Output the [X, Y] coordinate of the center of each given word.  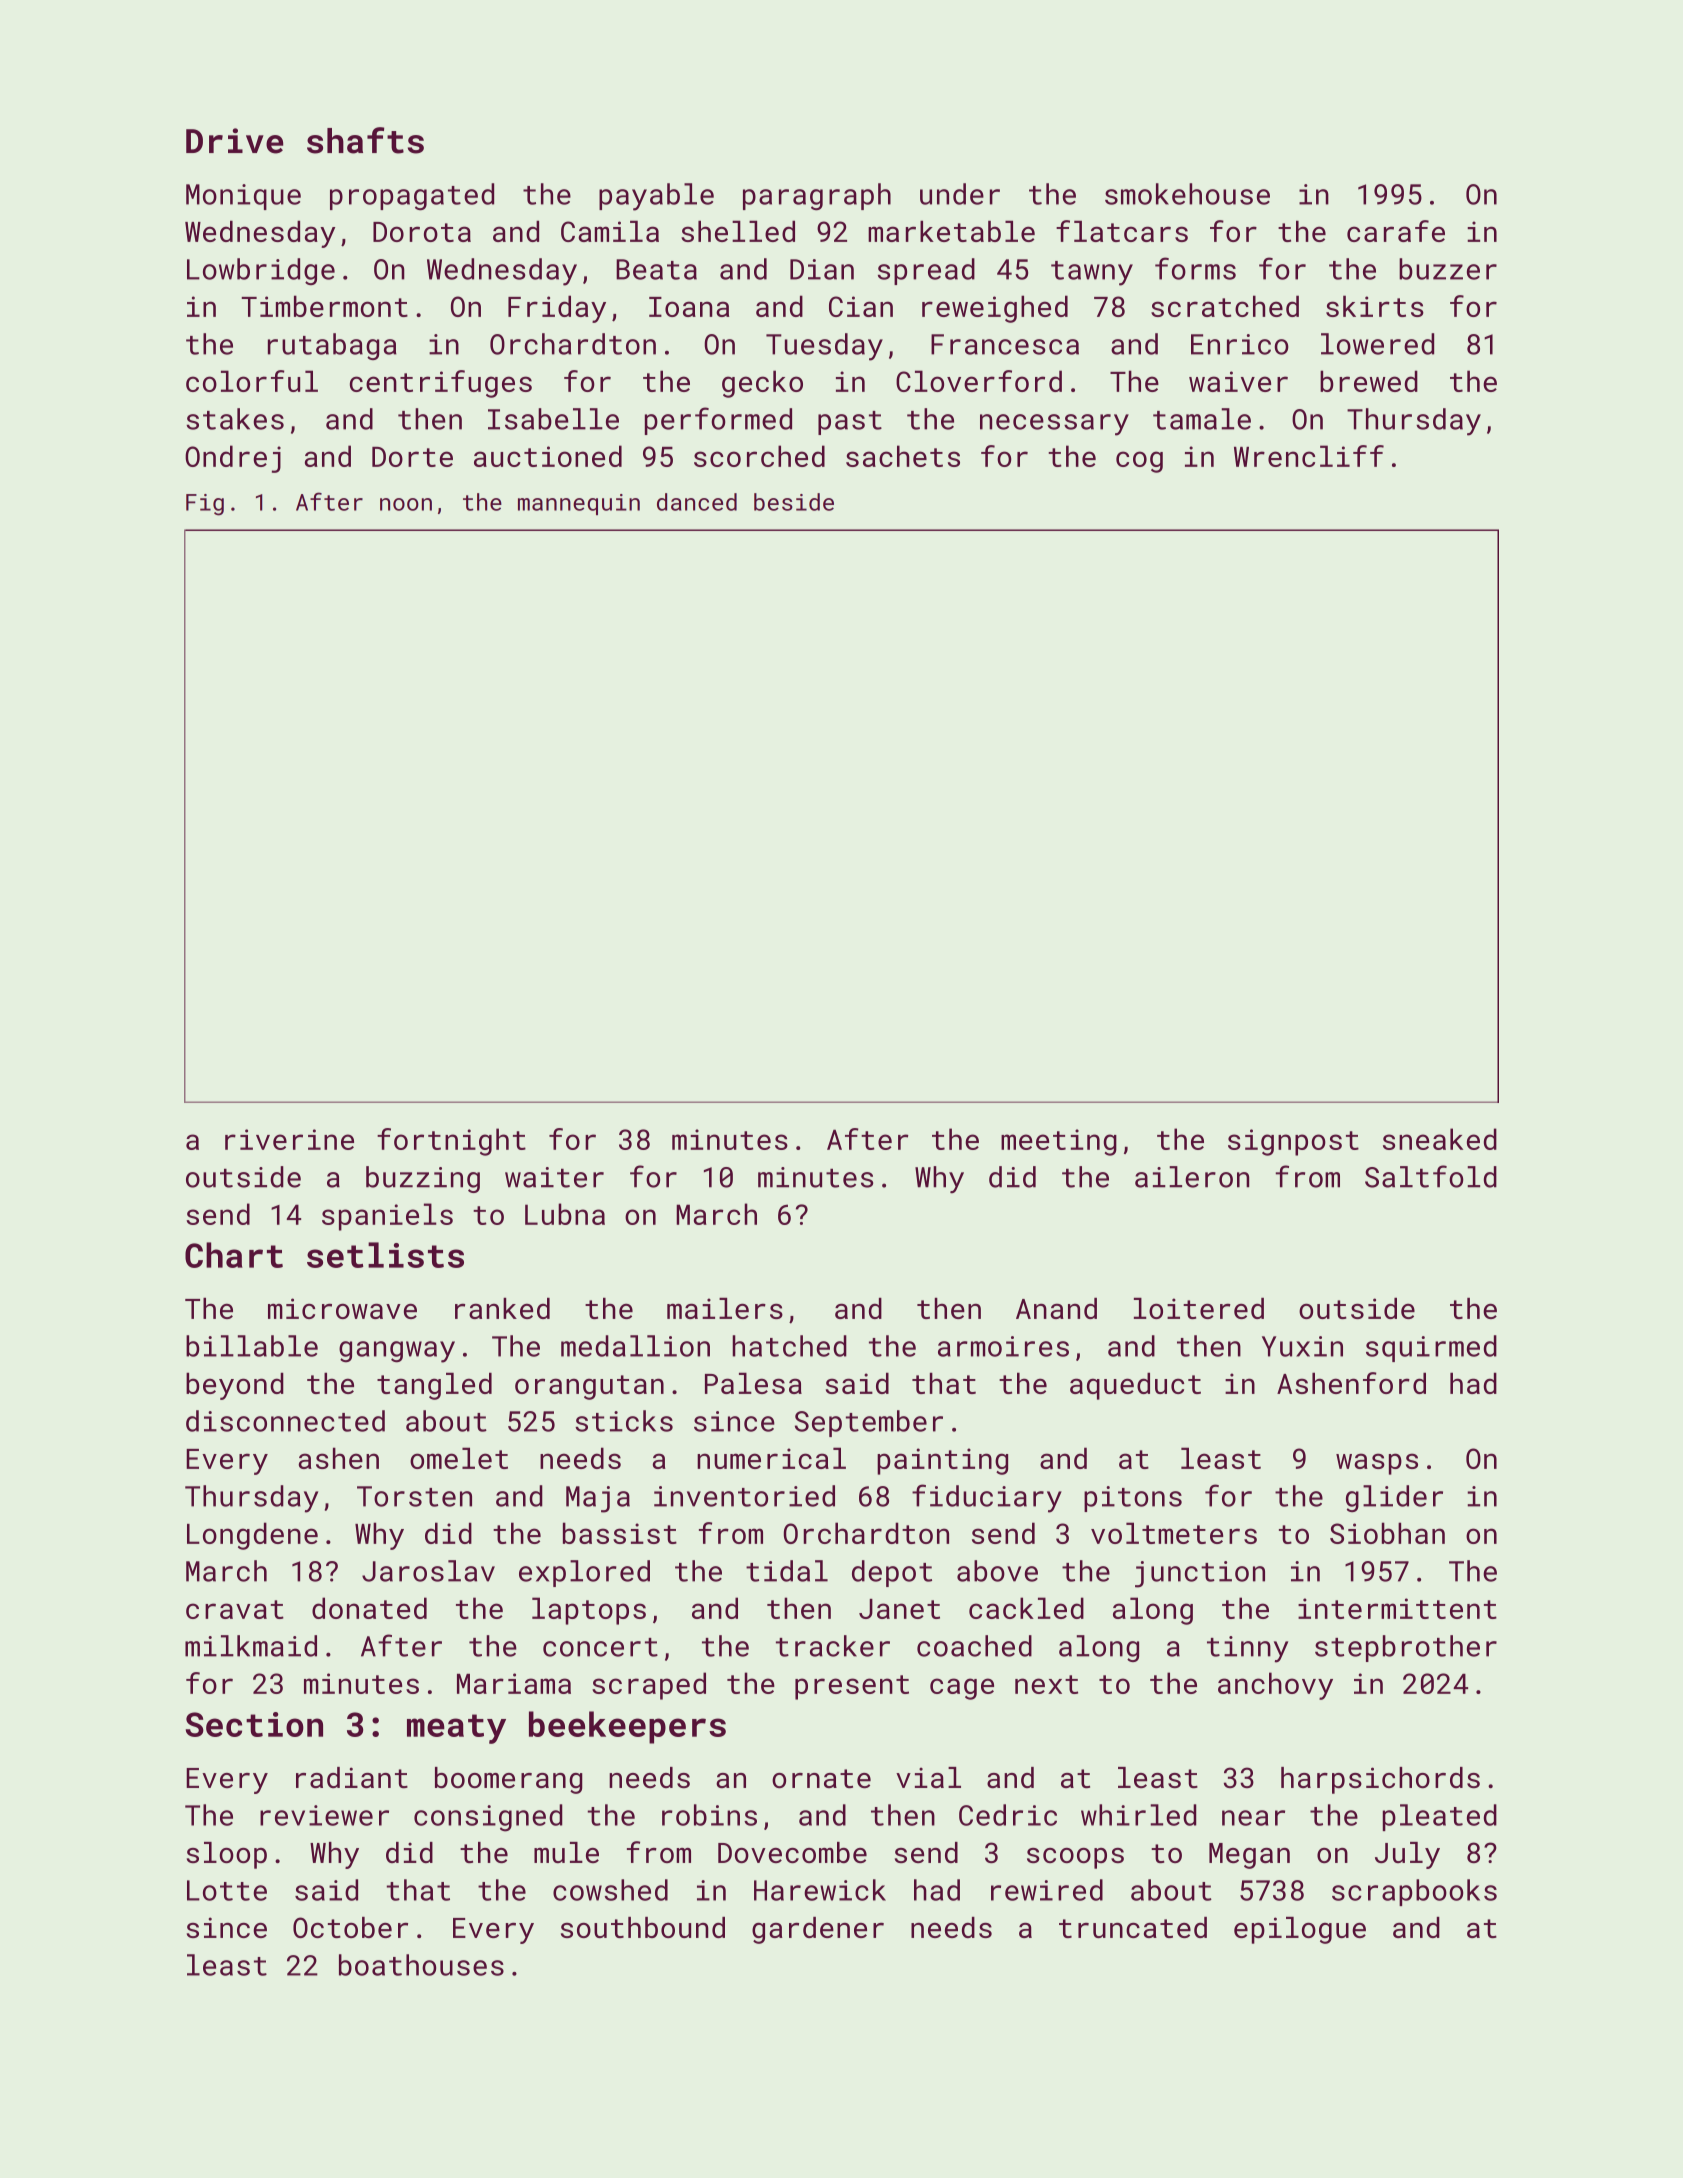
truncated [1133, 1927]
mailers [725, 1308]
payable [656, 197]
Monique [243, 197]
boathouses [421, 1965]
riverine [289, 1139]
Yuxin [1302, 1346]
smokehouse [1187, 194]
